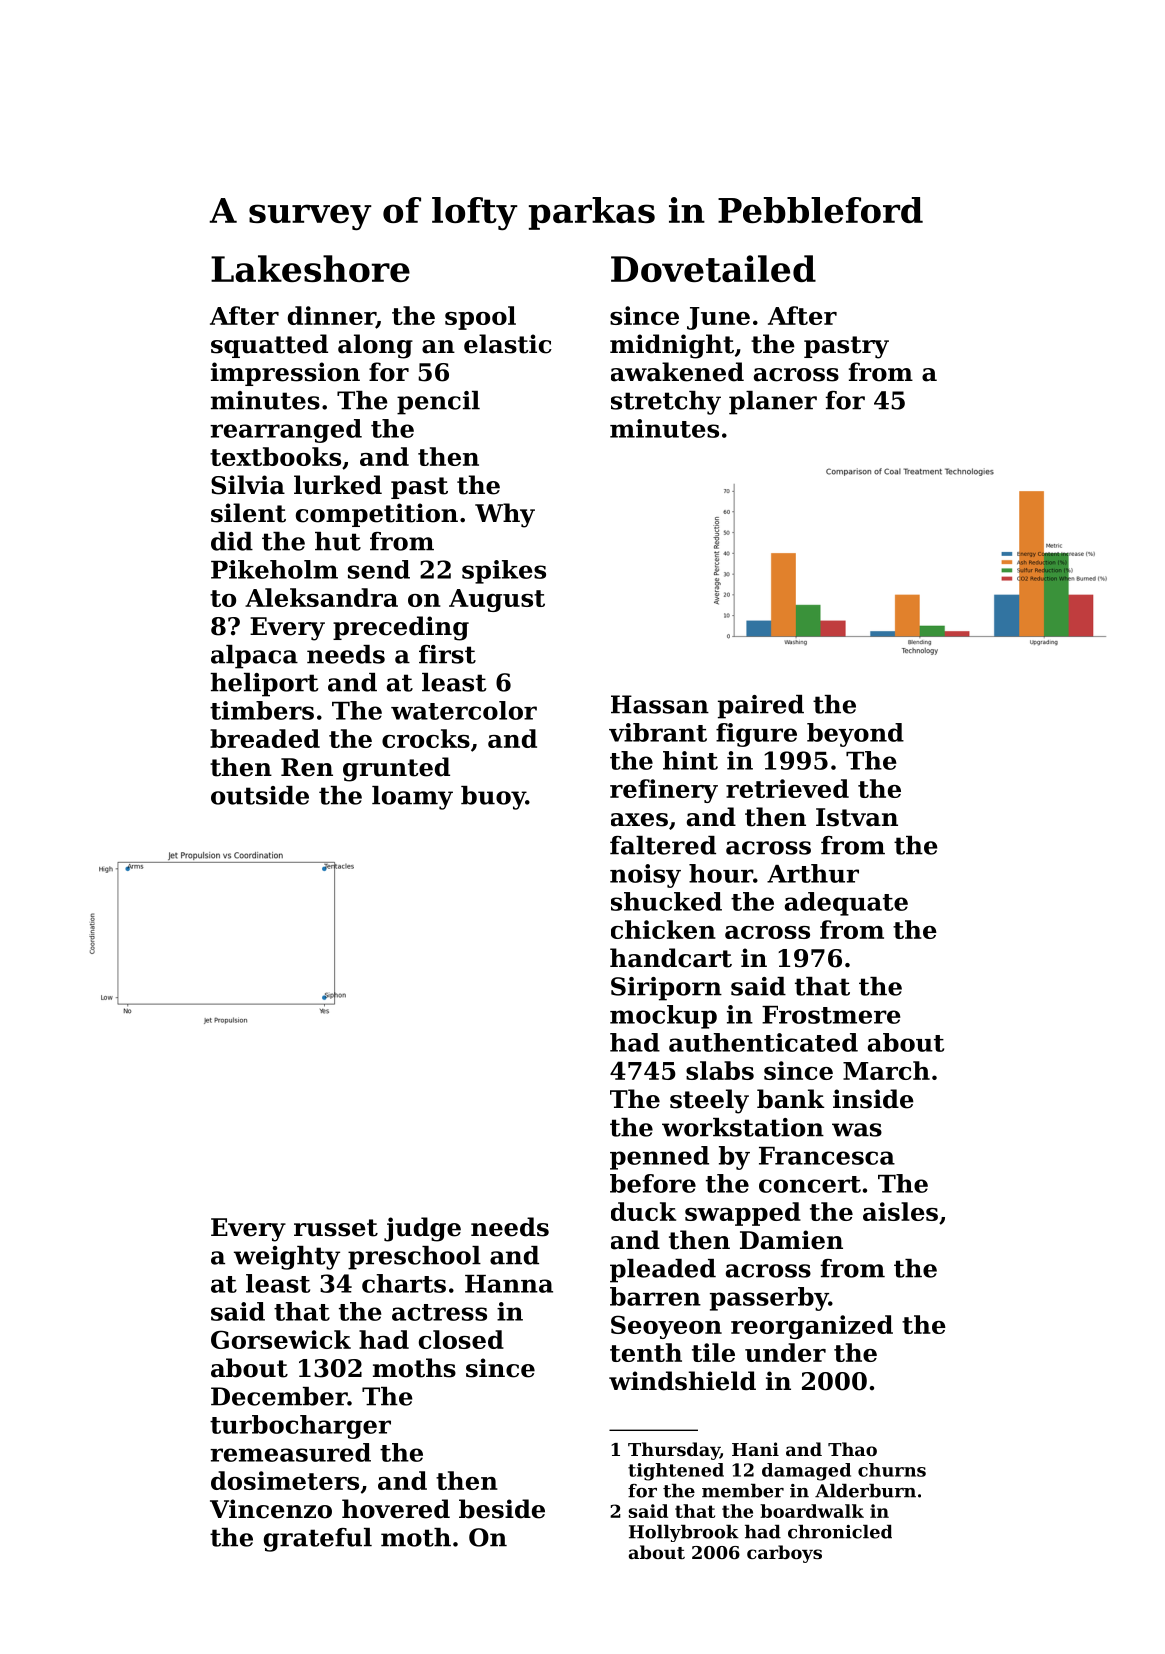  Describe the element at coordinates (892, 1470) in the image. I see `churns` at that location.
